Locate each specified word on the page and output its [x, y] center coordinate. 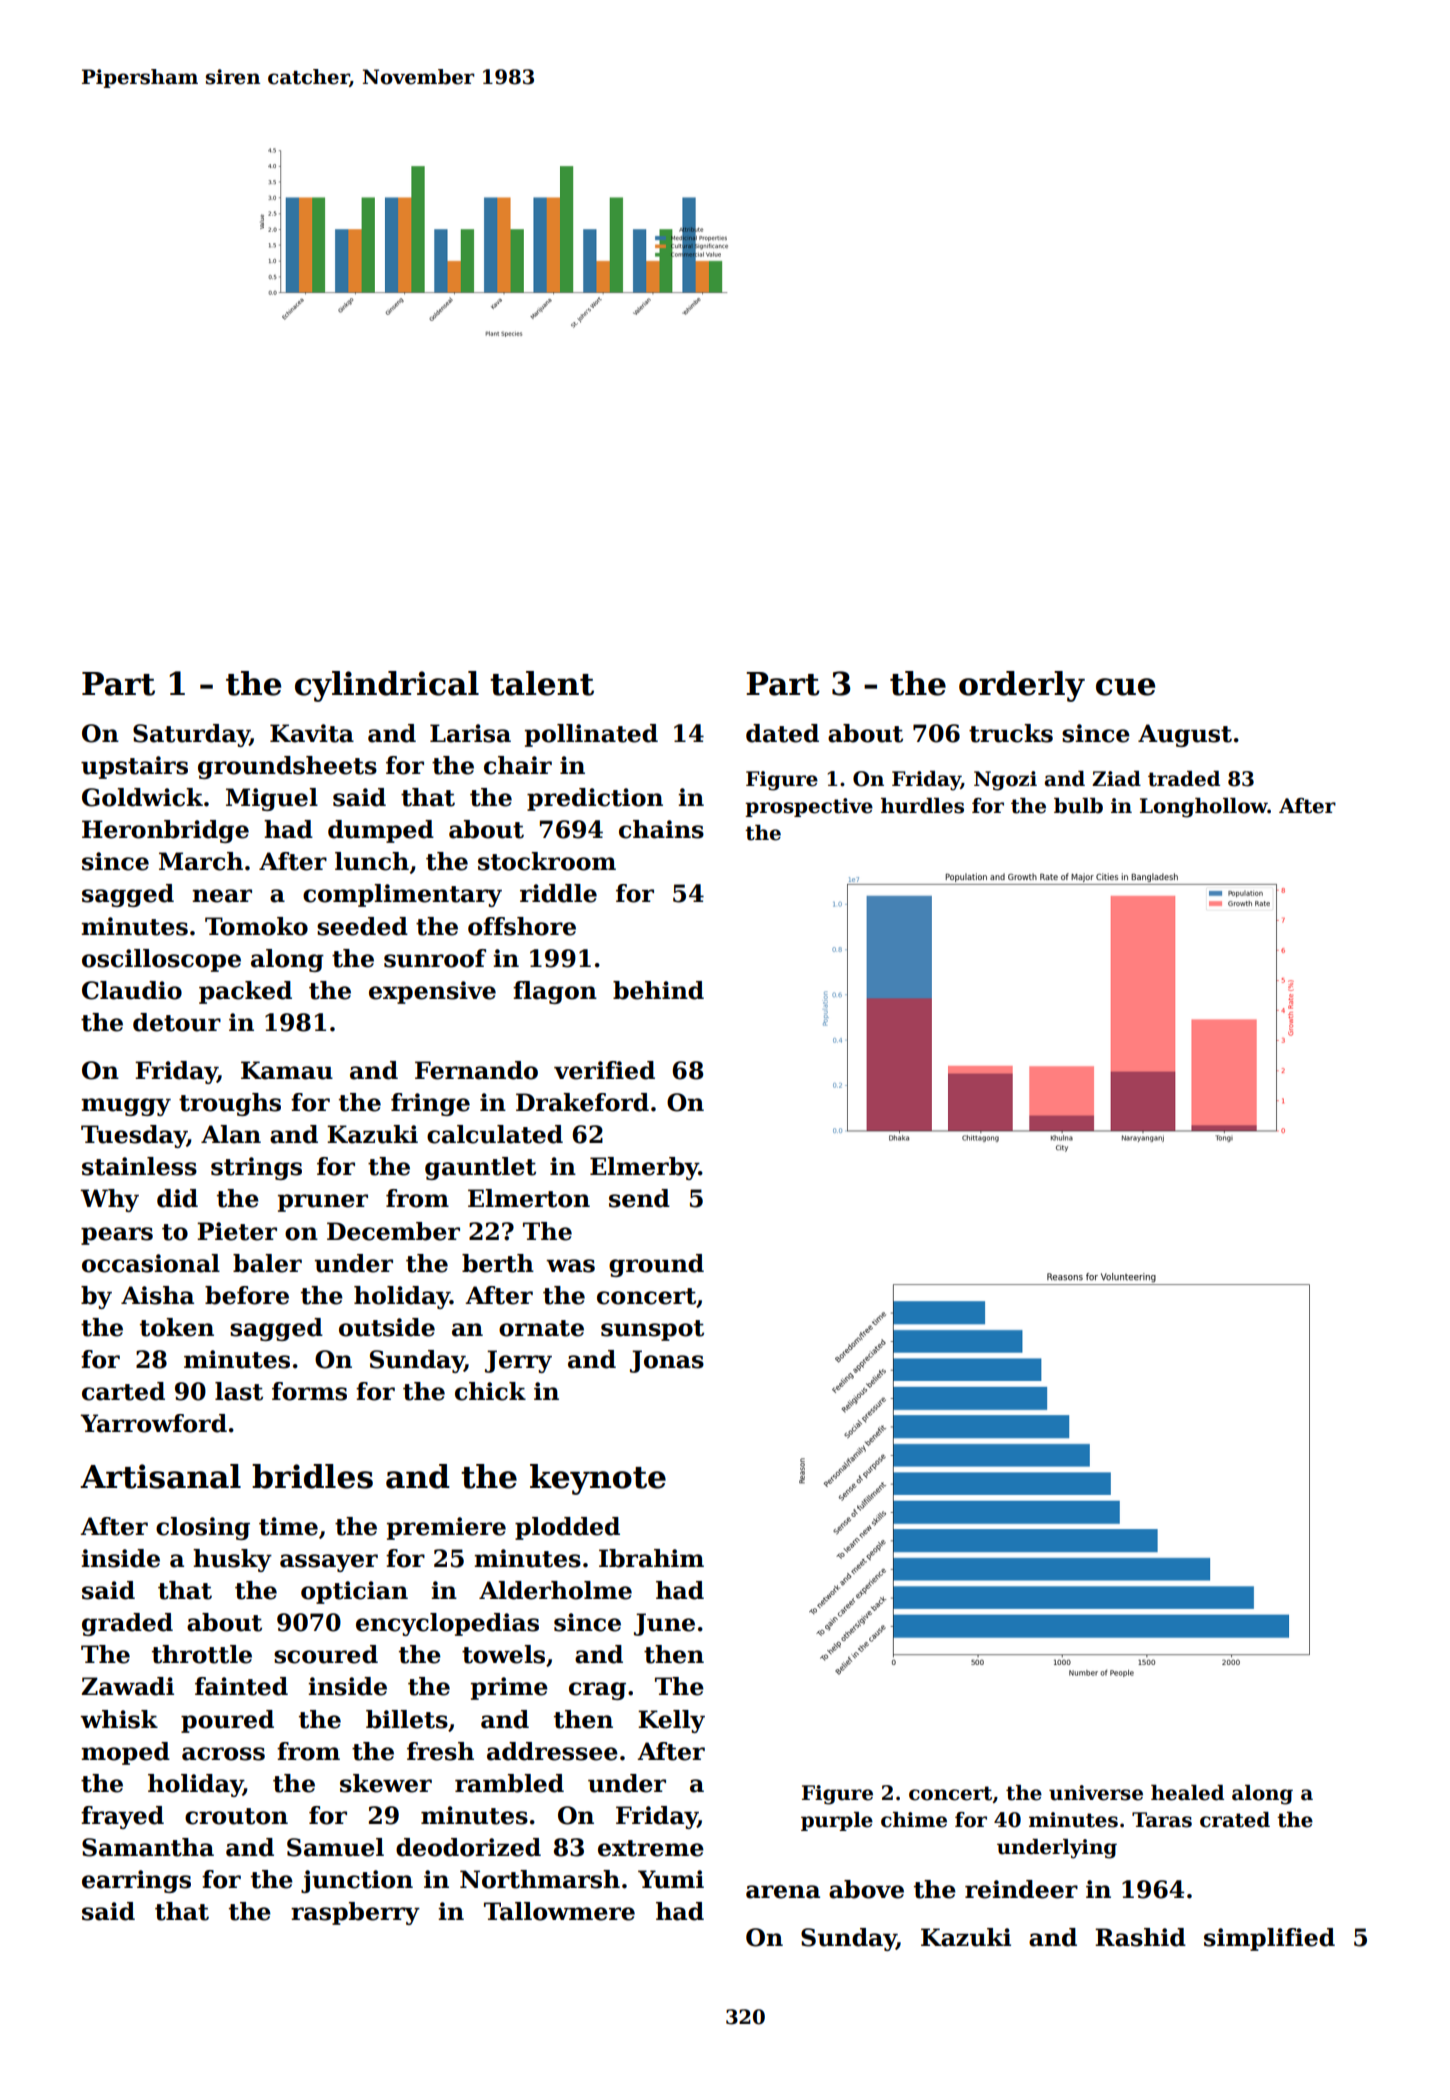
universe [1096, 1793]
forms [309, 1391]
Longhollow [1204, 808]
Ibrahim [651, 1558]
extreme [651, 1848]
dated [782, 733]
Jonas [667, 1361]
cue [1125, 687]
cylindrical [387, 686]
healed [1187, 1793]
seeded [362, 926]
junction [357, 1881]
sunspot [652, 1330]
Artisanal [160, 1476]
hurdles [922, 806]
